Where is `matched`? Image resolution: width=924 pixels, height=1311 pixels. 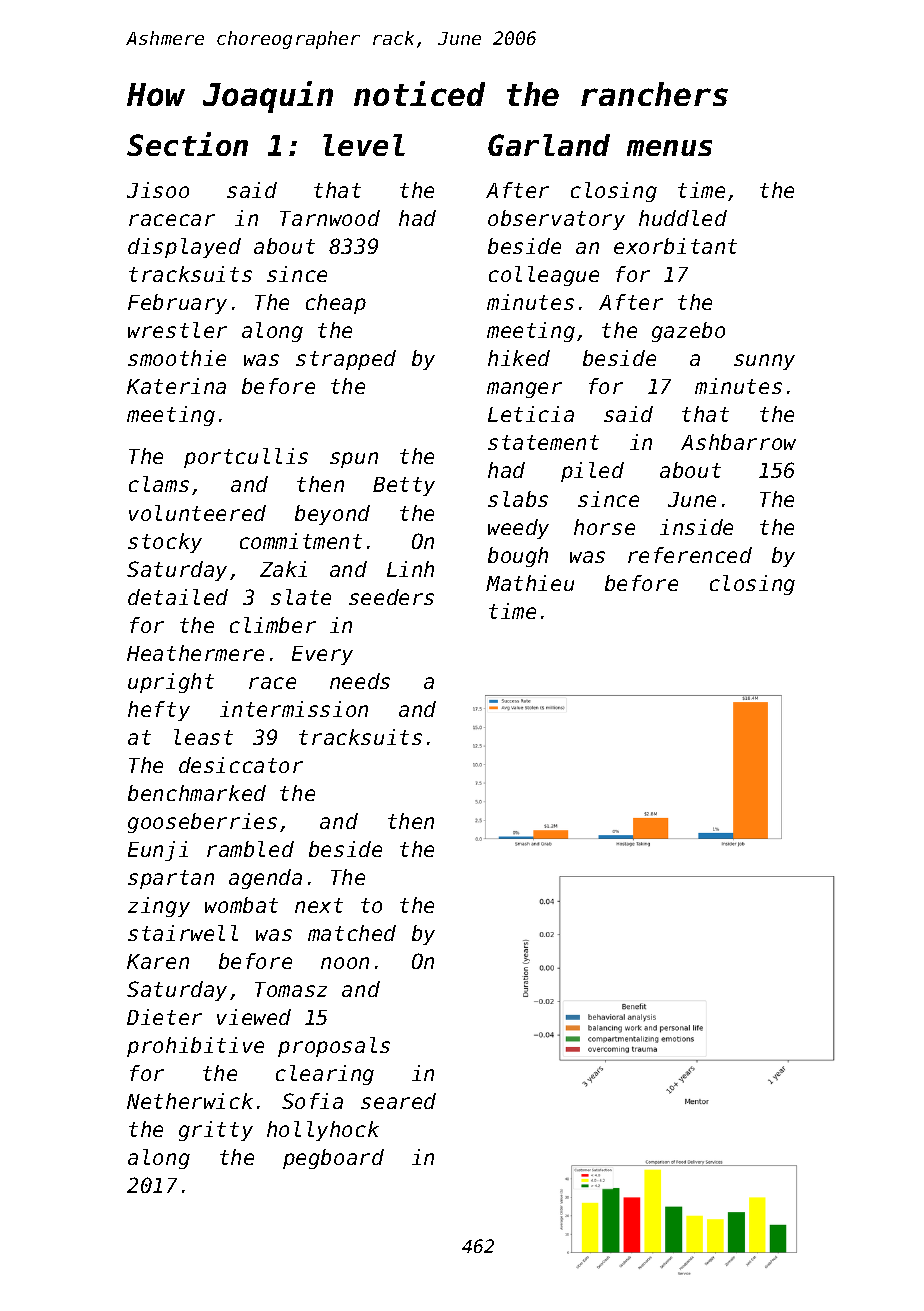 matched is located at coordinates (352, 933).
